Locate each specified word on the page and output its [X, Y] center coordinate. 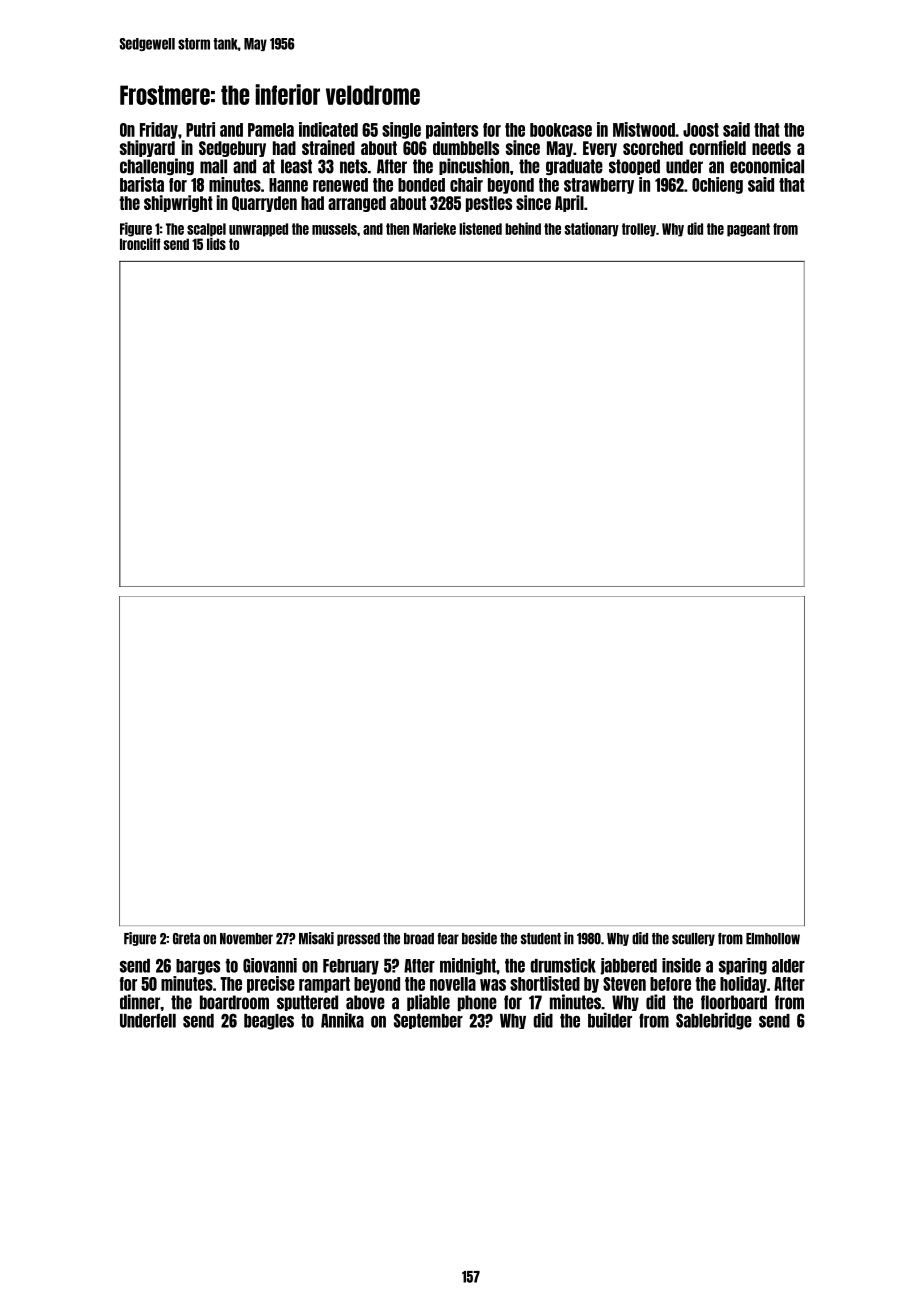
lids [216, 244]
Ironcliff [140, 244]
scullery [693, 939]
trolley [639, 230]
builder [610, 1020]
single [401, 130]
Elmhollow [773, 939]
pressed [358, 939]
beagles [269, 1022]
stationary [592, 229]
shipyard [147, 148]
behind [523, 228]
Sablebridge [714, 1021]
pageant [748, 230]
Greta [186, 939]
